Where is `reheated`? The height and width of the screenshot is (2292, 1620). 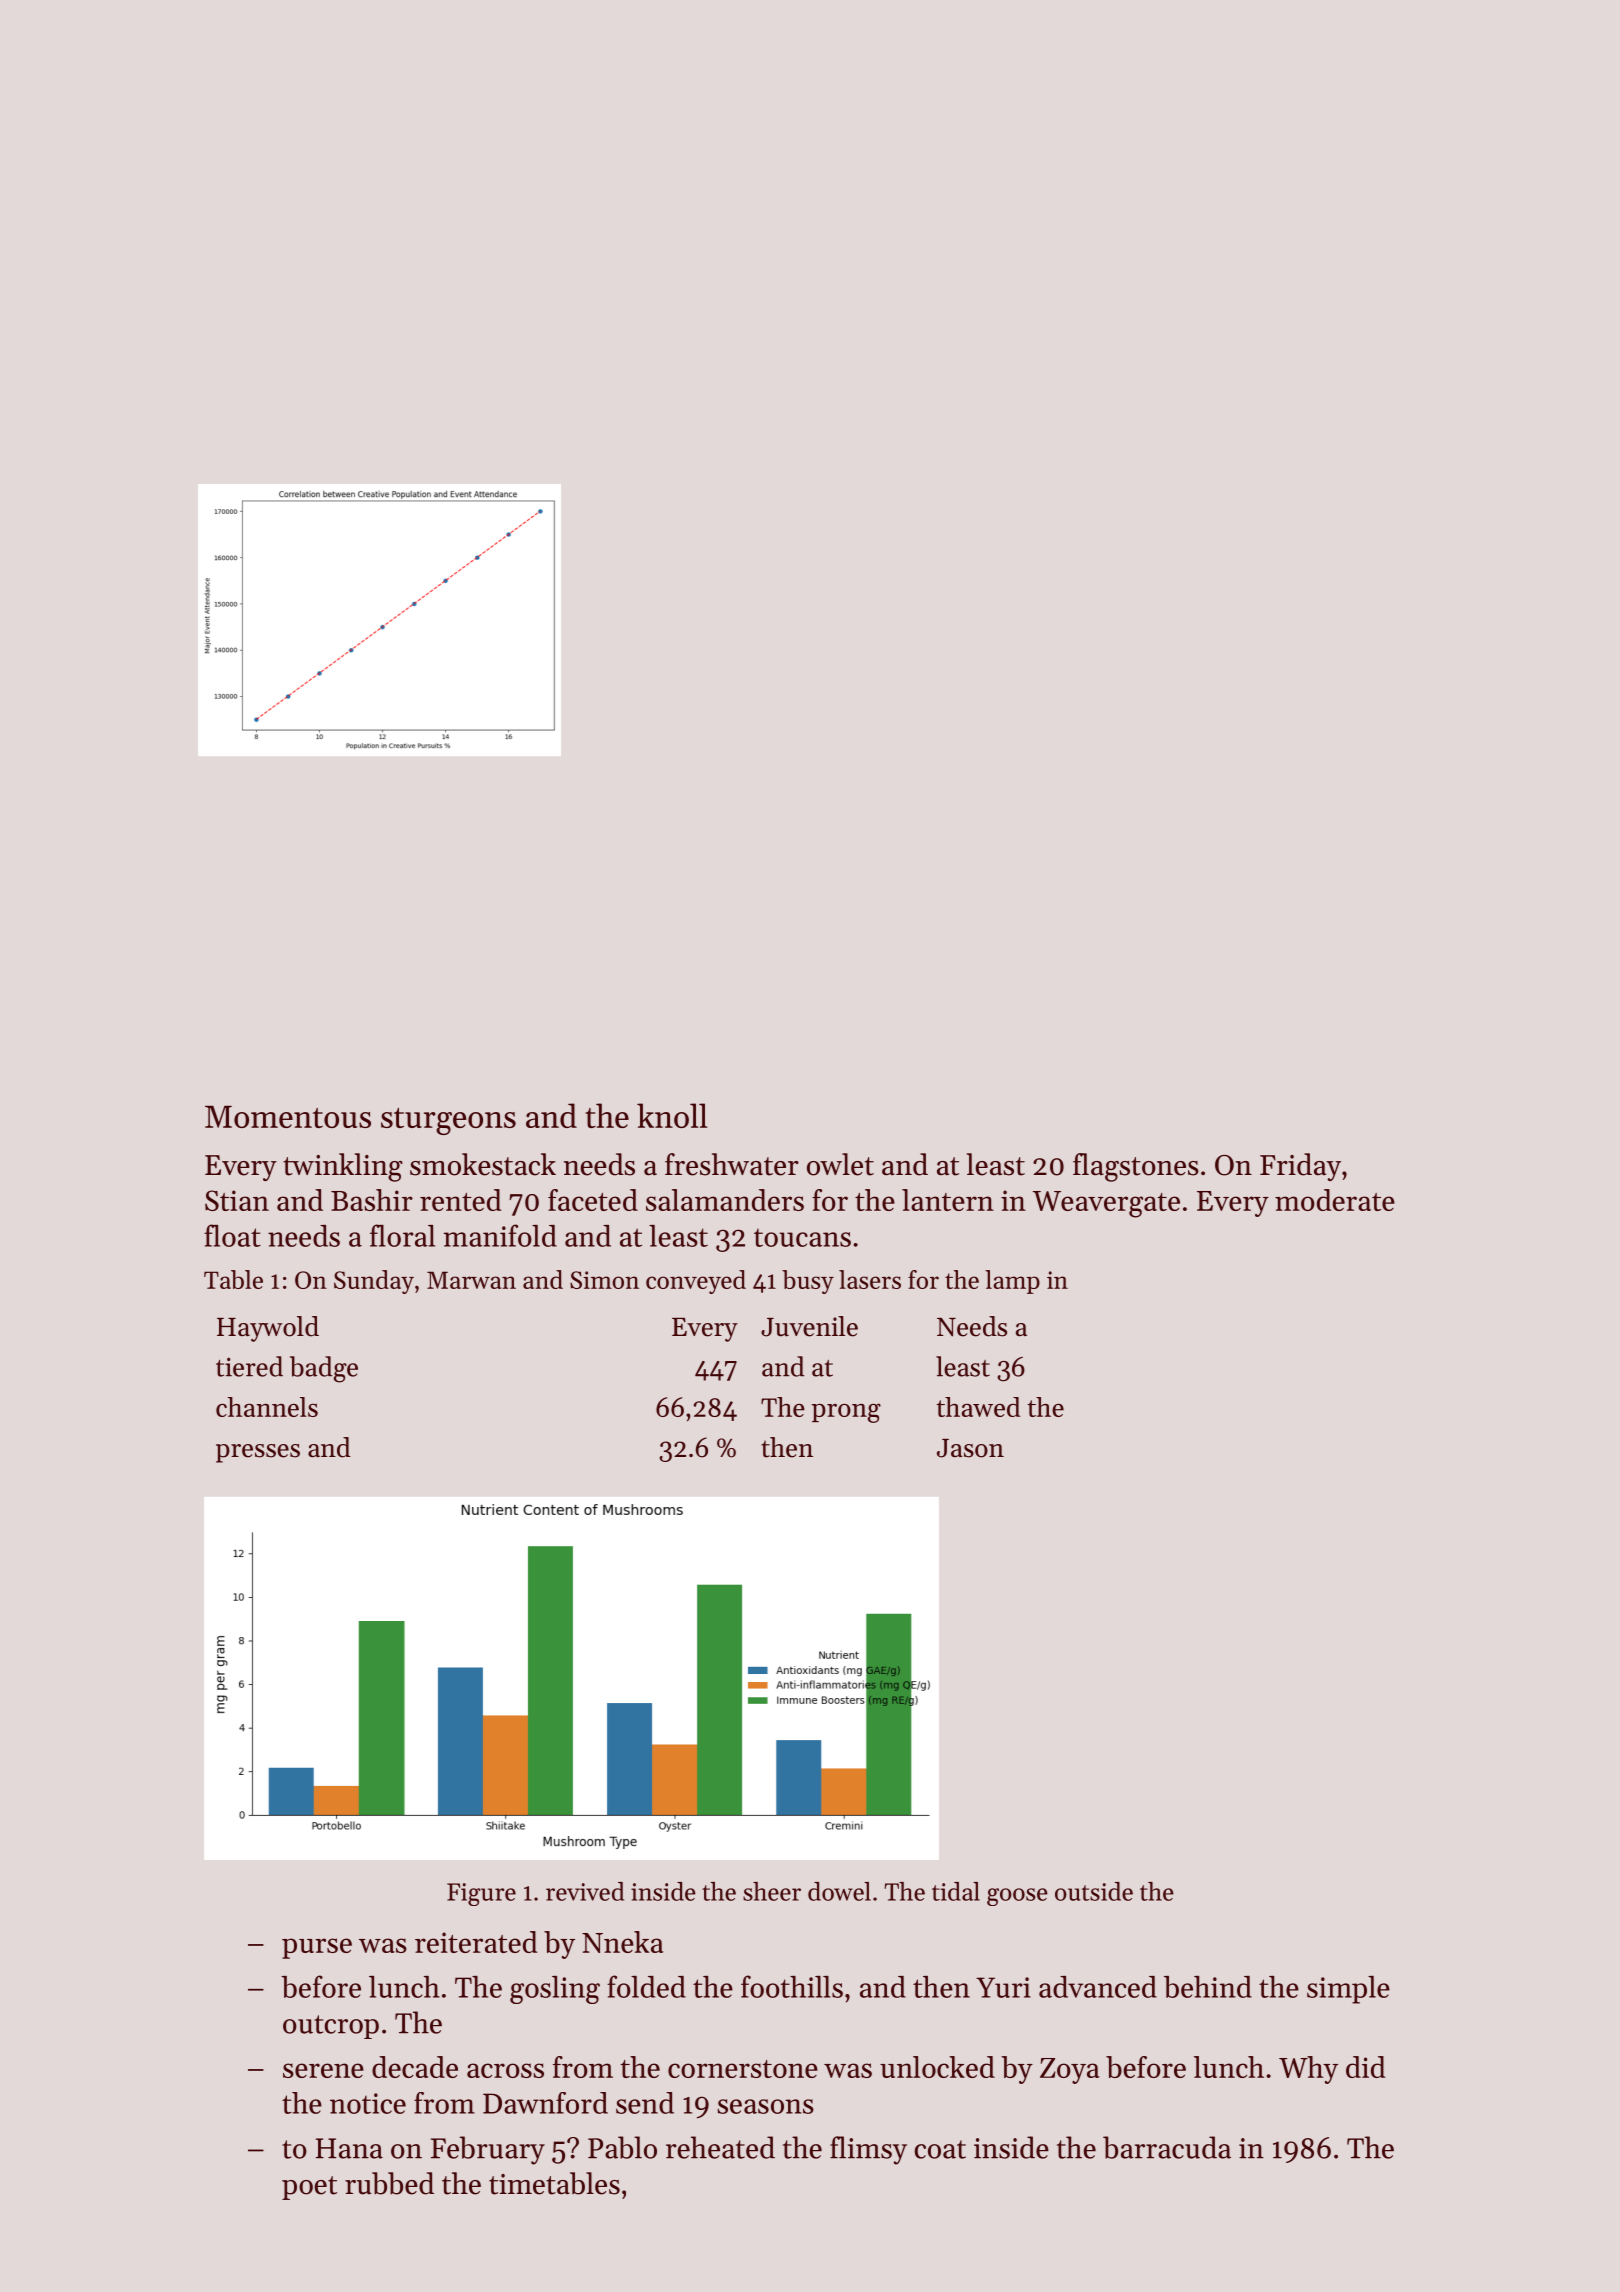 reheated is located at coordinates (720, 2147).
